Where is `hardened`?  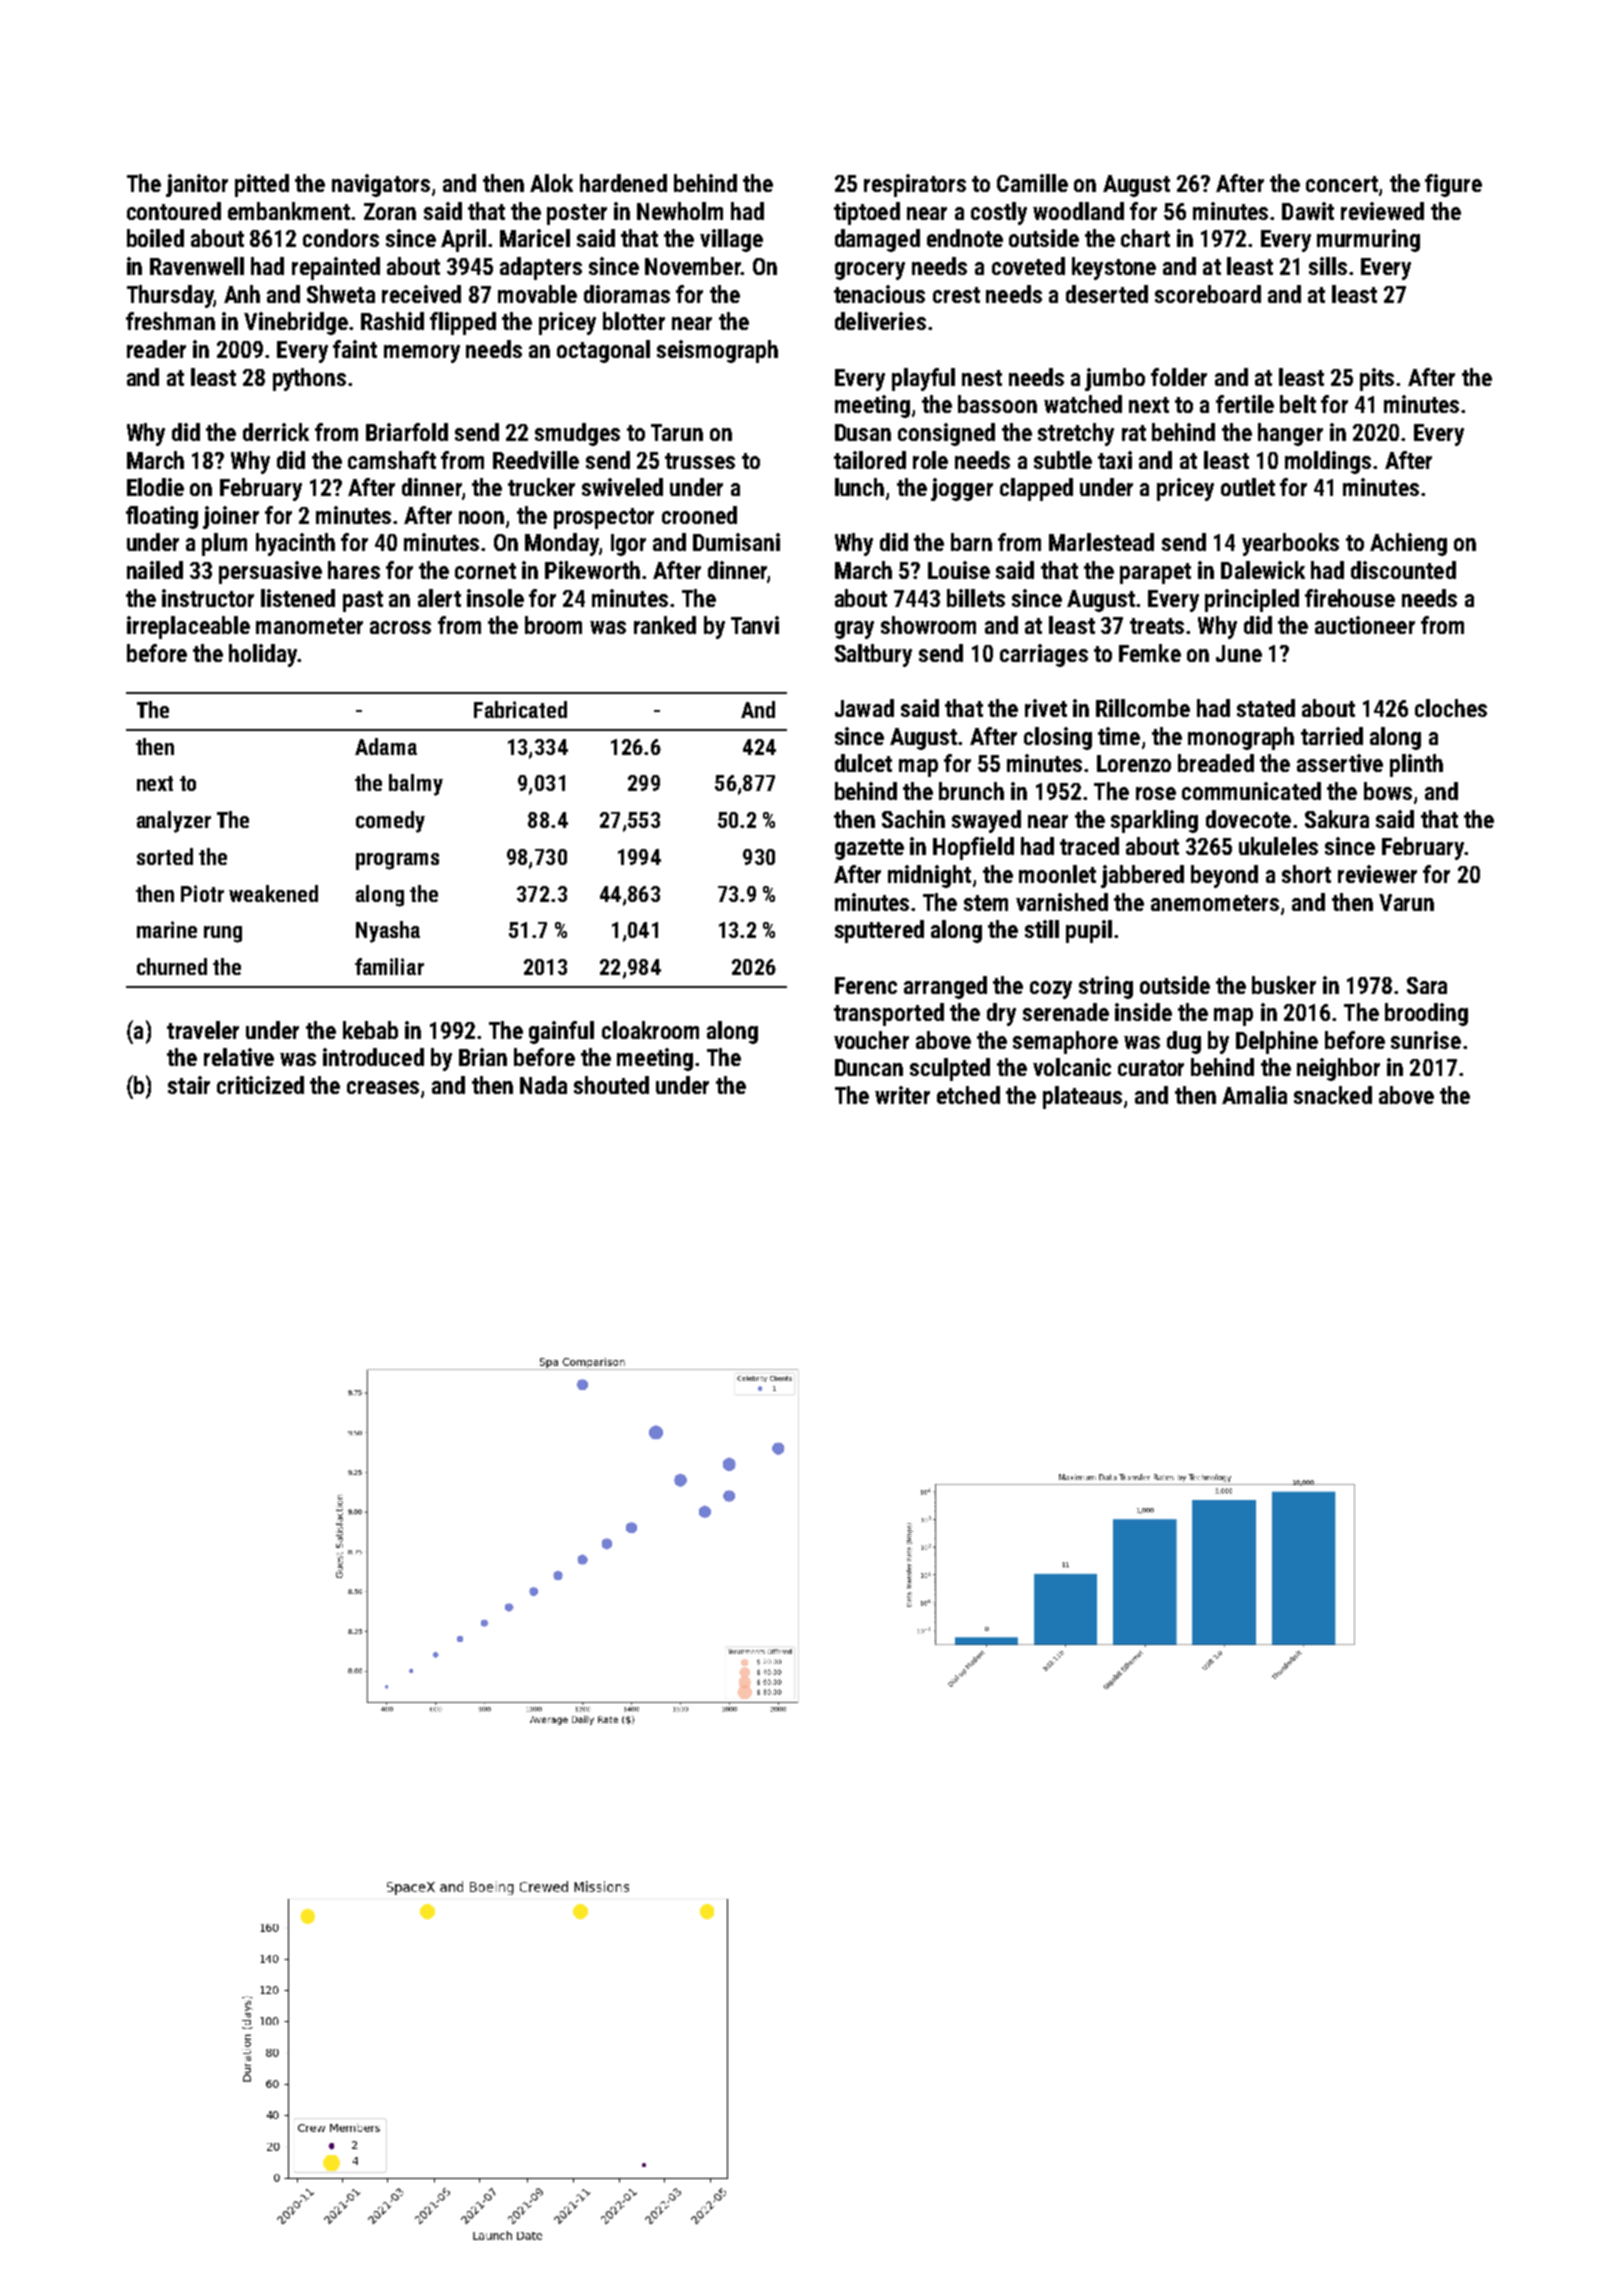 hardened is located at coordinates (623, 183).
